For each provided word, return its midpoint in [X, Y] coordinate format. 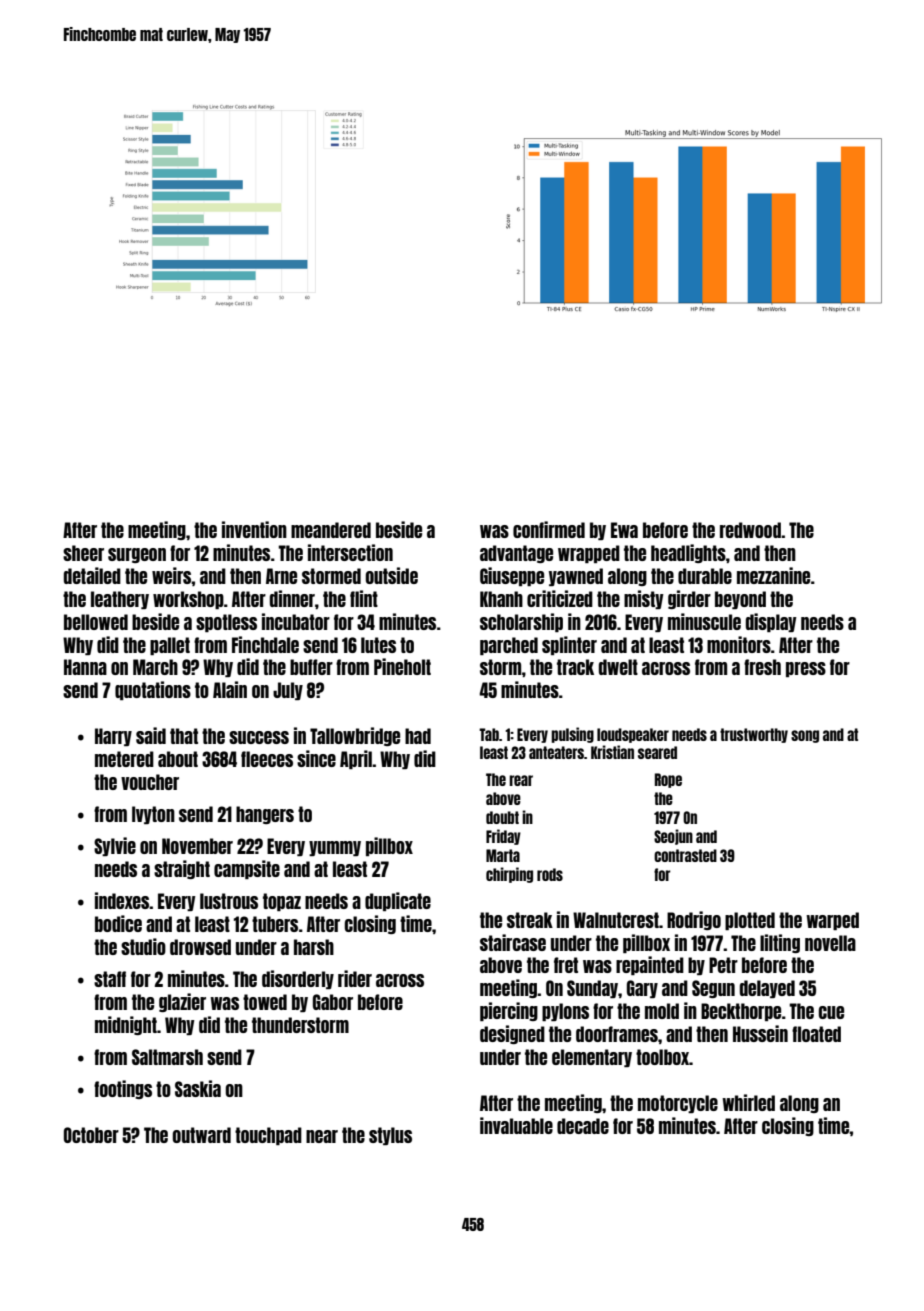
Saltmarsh [167, 1057]
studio [143, 946]
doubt [502, 817]
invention [254, 529]
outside [391, 575]
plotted [750, 921]
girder [689, 599]
